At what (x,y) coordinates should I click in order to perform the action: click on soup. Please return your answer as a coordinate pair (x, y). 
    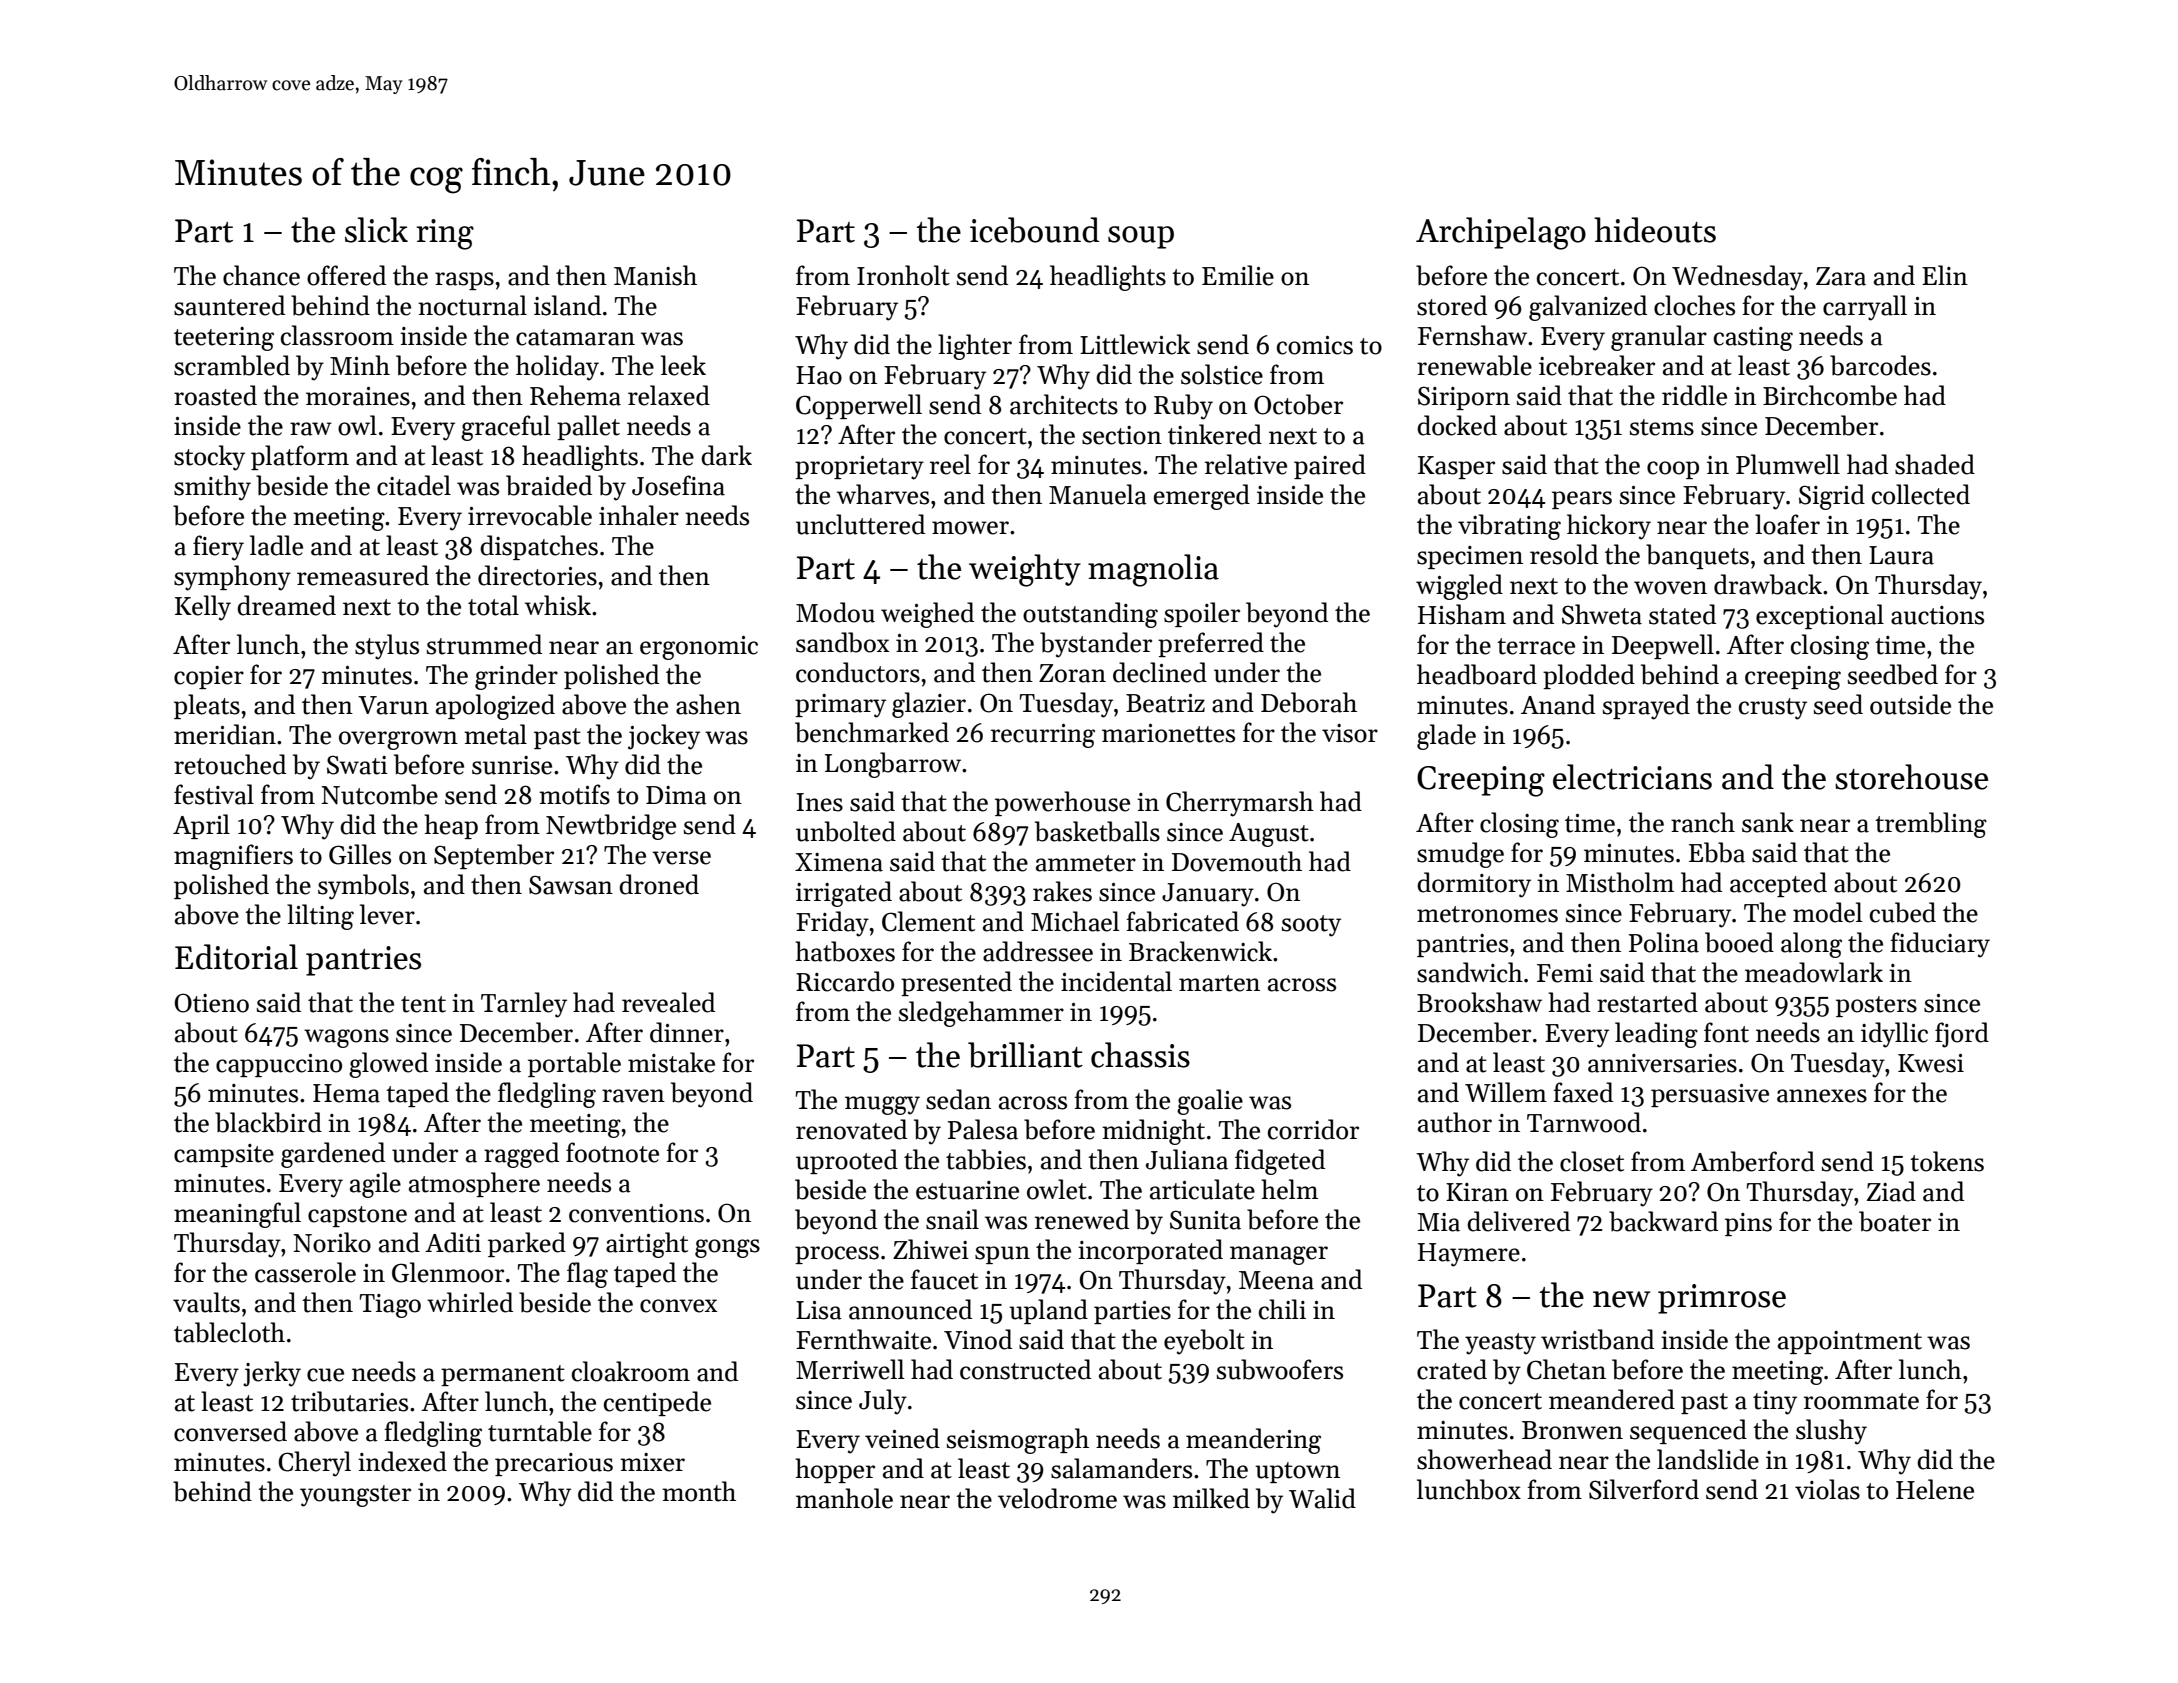
    Looking at the image, I should click on (1141, 237).
